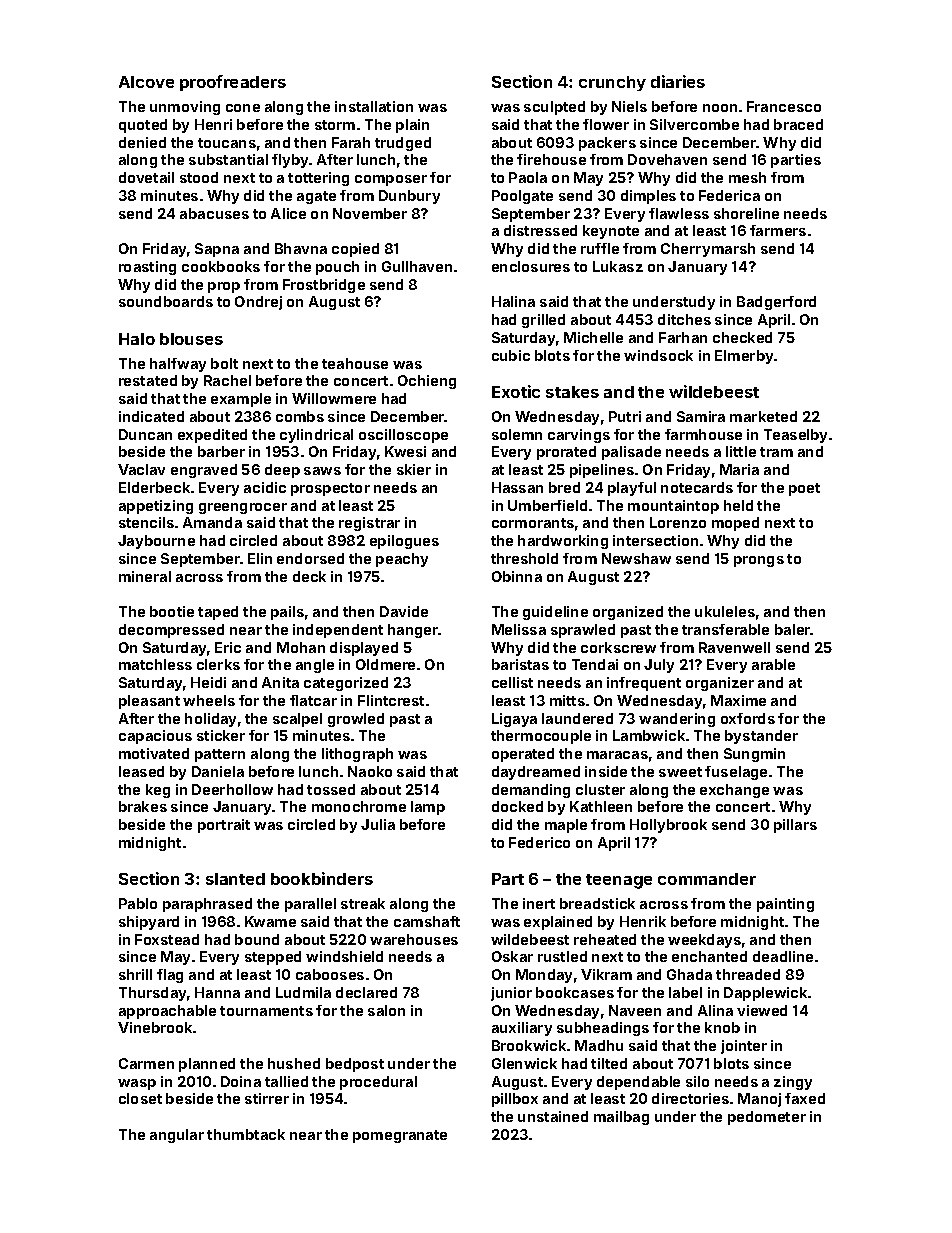 The width and height of the screenshot is (952, 1233). What do you see at coordinates (404, 542) in the screenshot?
I see `epilogues` at bounding box center [404, 542].
